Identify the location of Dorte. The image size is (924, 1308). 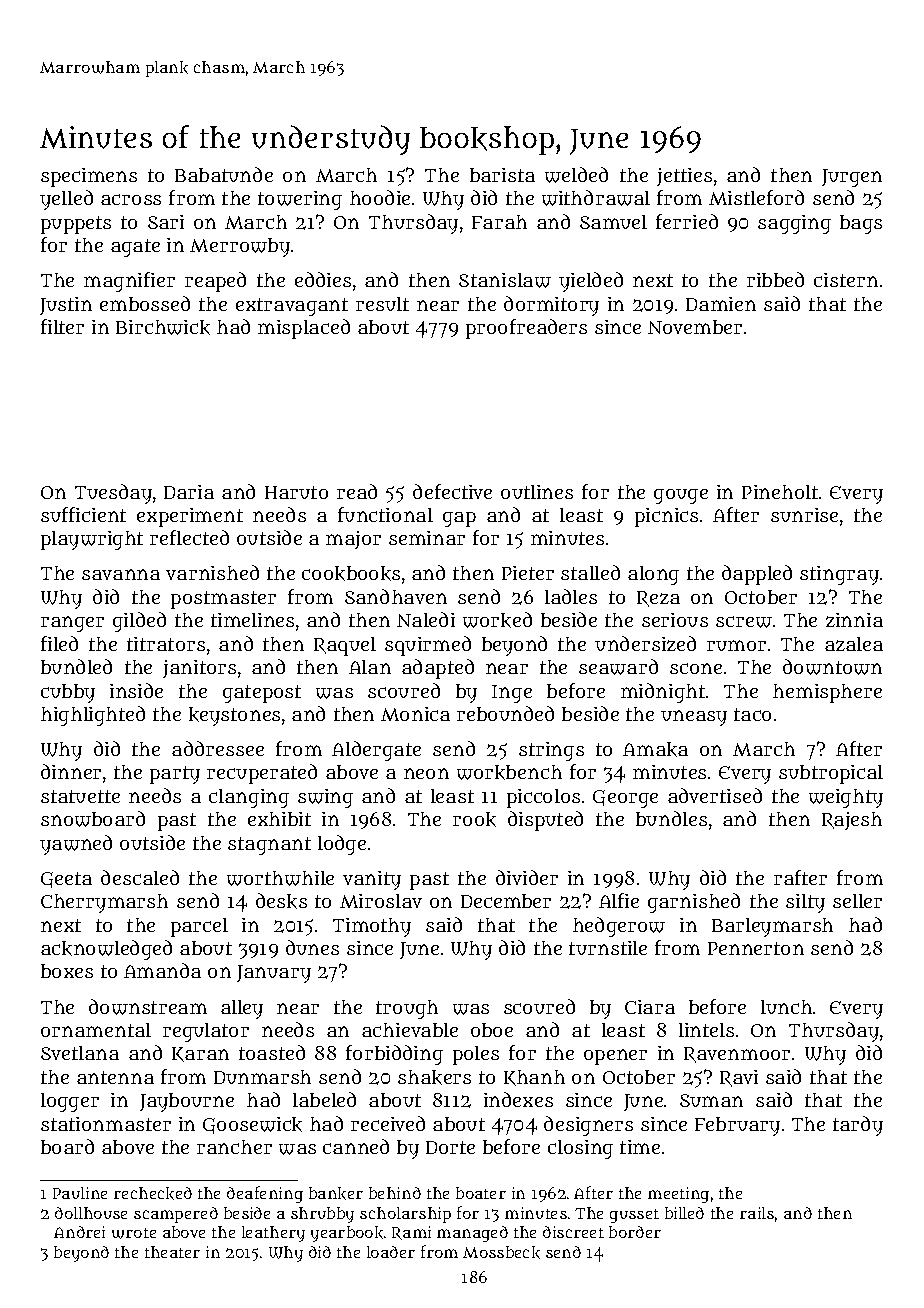
(450, 1147).
